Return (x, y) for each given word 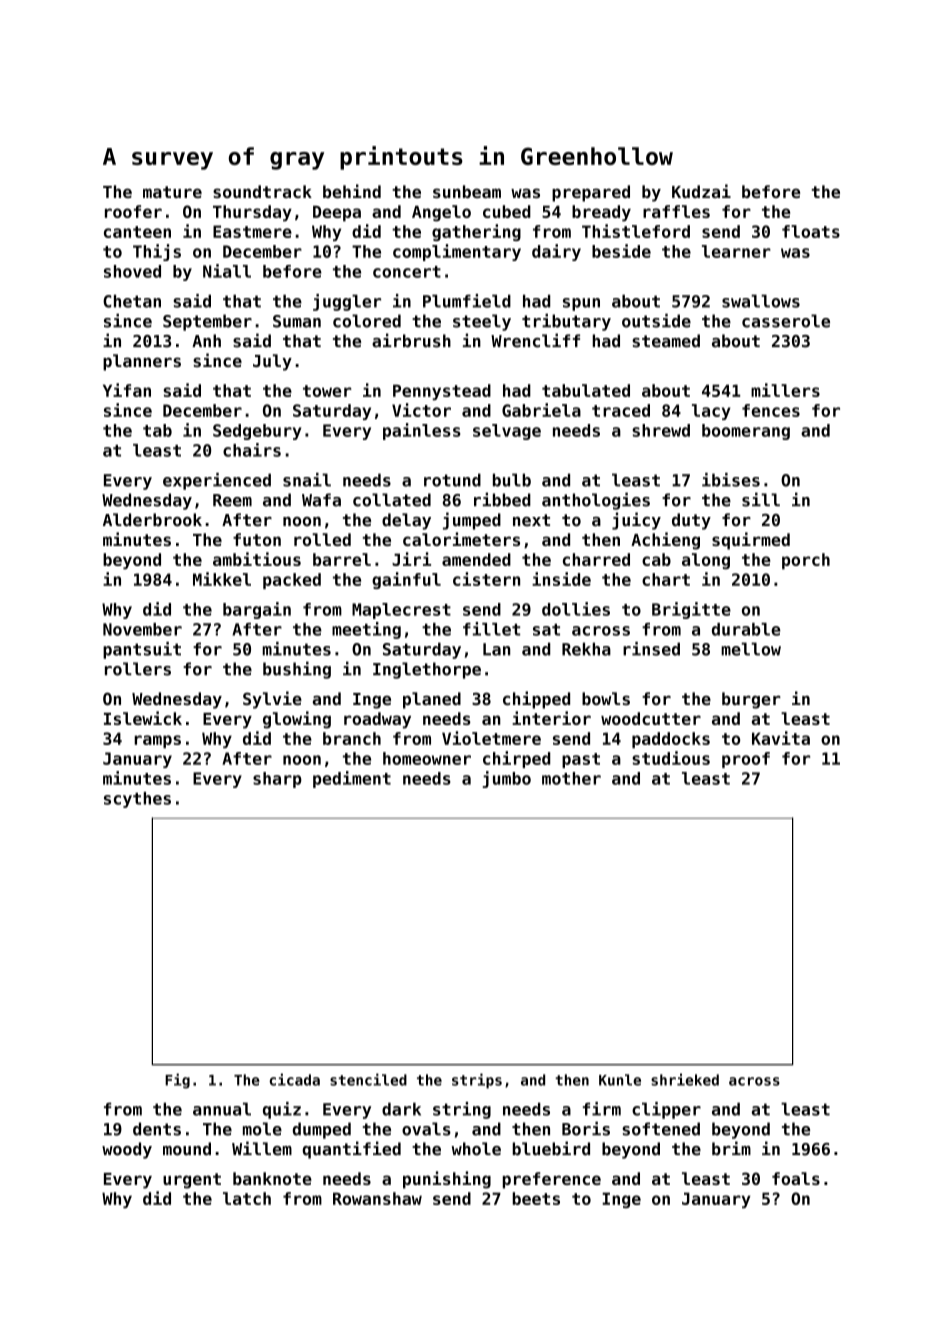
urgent (192, 1181)
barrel (342, 559)
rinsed (651, 649)
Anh (206, 340)
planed (432, 700)
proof (746, 760)
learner (736, 251)
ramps (157, 741)
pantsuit (142, 650)
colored (367, 321)
